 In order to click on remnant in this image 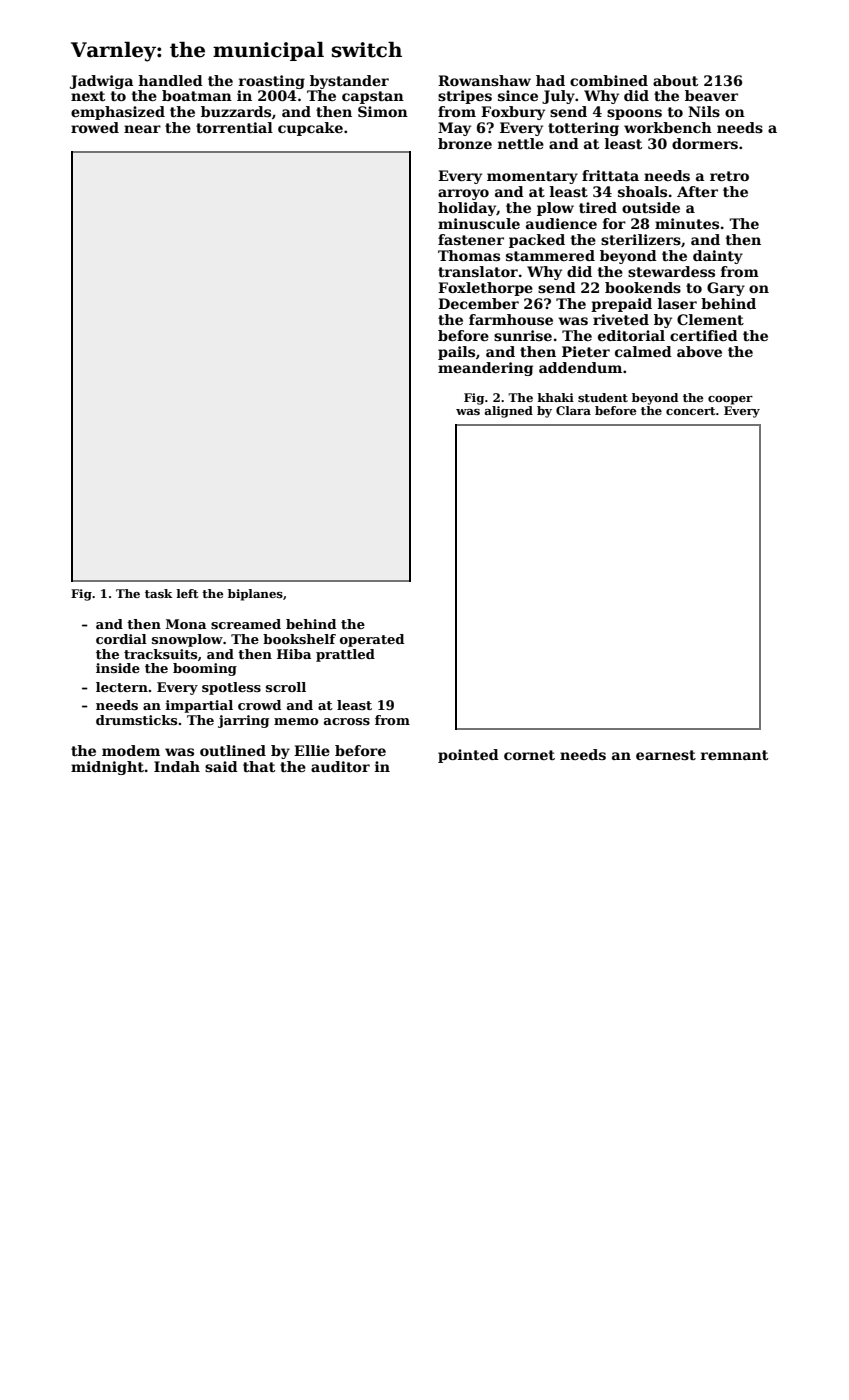, I will do `click(734, 755)`.
